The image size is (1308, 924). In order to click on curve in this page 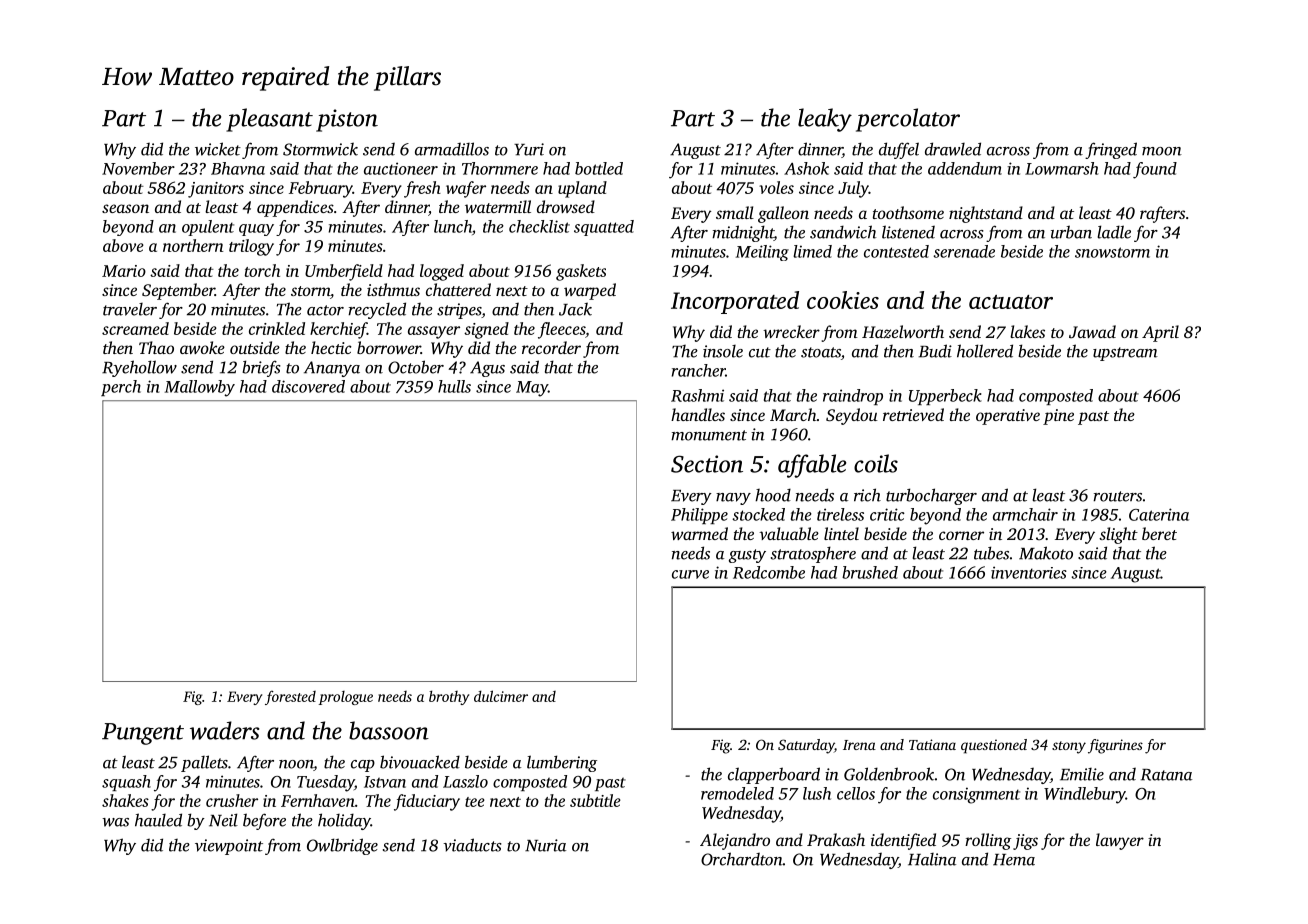, I will do `click(690, 574)`.
